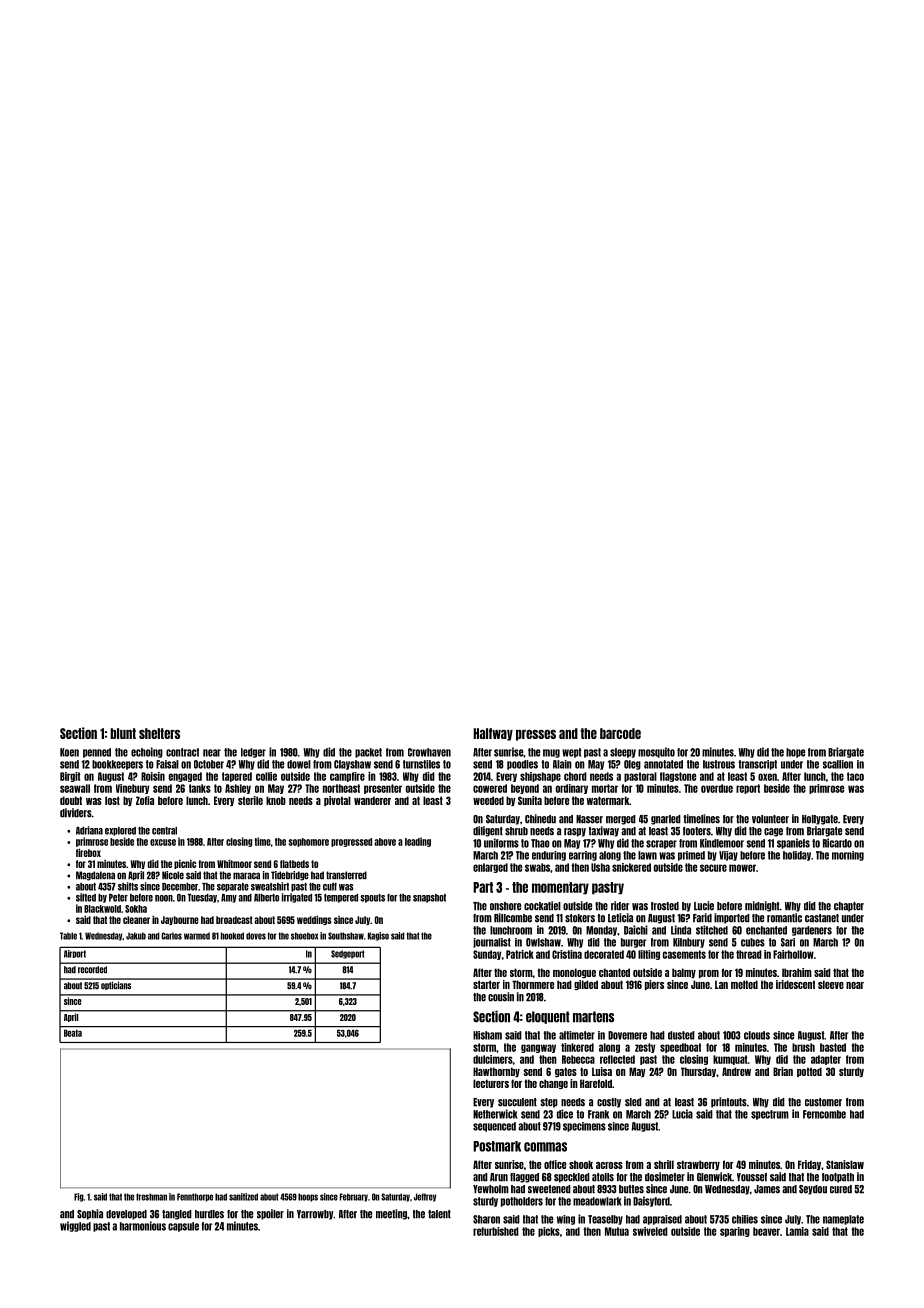 This image has width=924, height=1308. Describe the element at coordinates (151, 1197) in the image. I see `freshman` at that location.
